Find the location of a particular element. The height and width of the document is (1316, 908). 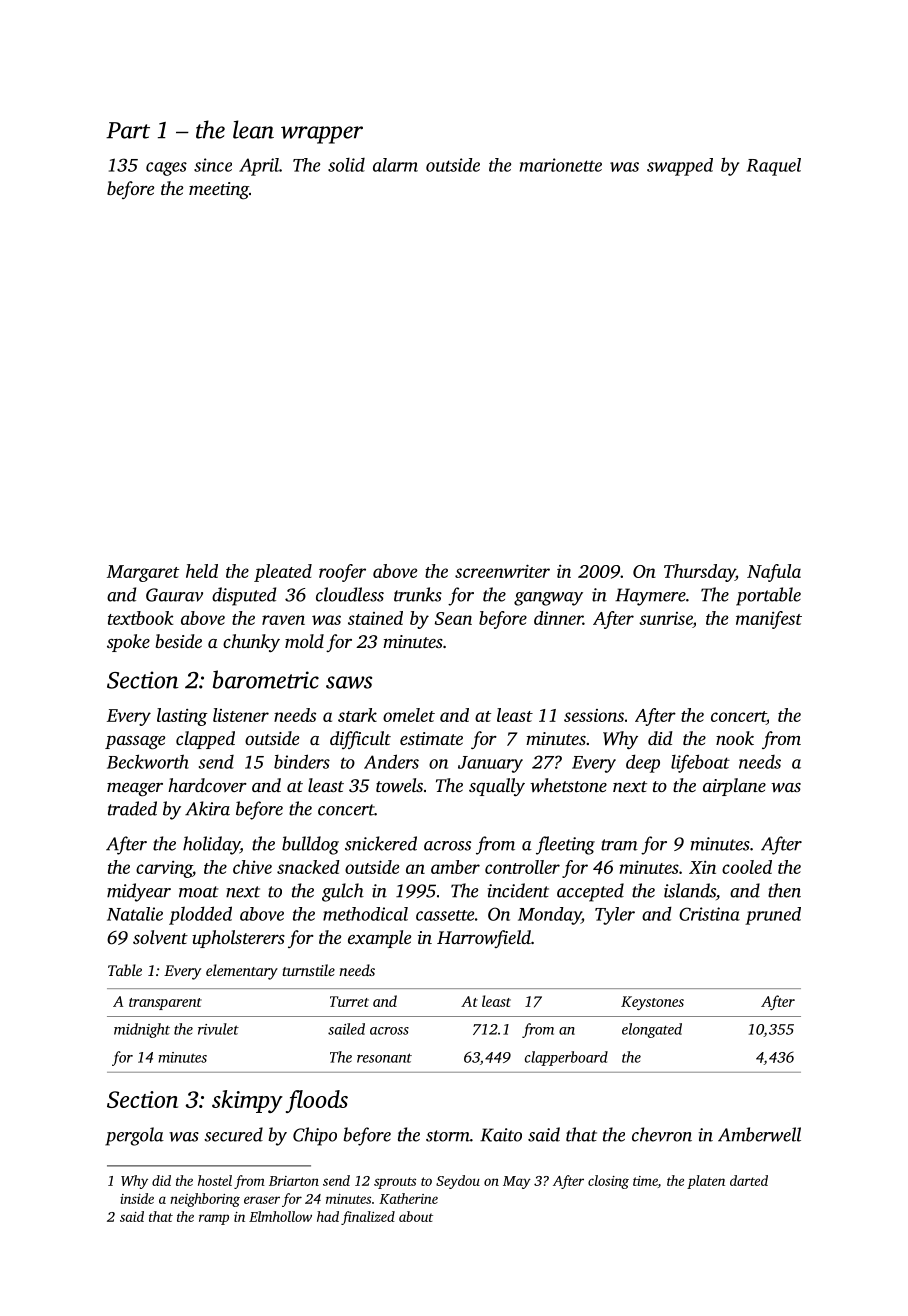

Thursday is located at coordinates (699, 573).
